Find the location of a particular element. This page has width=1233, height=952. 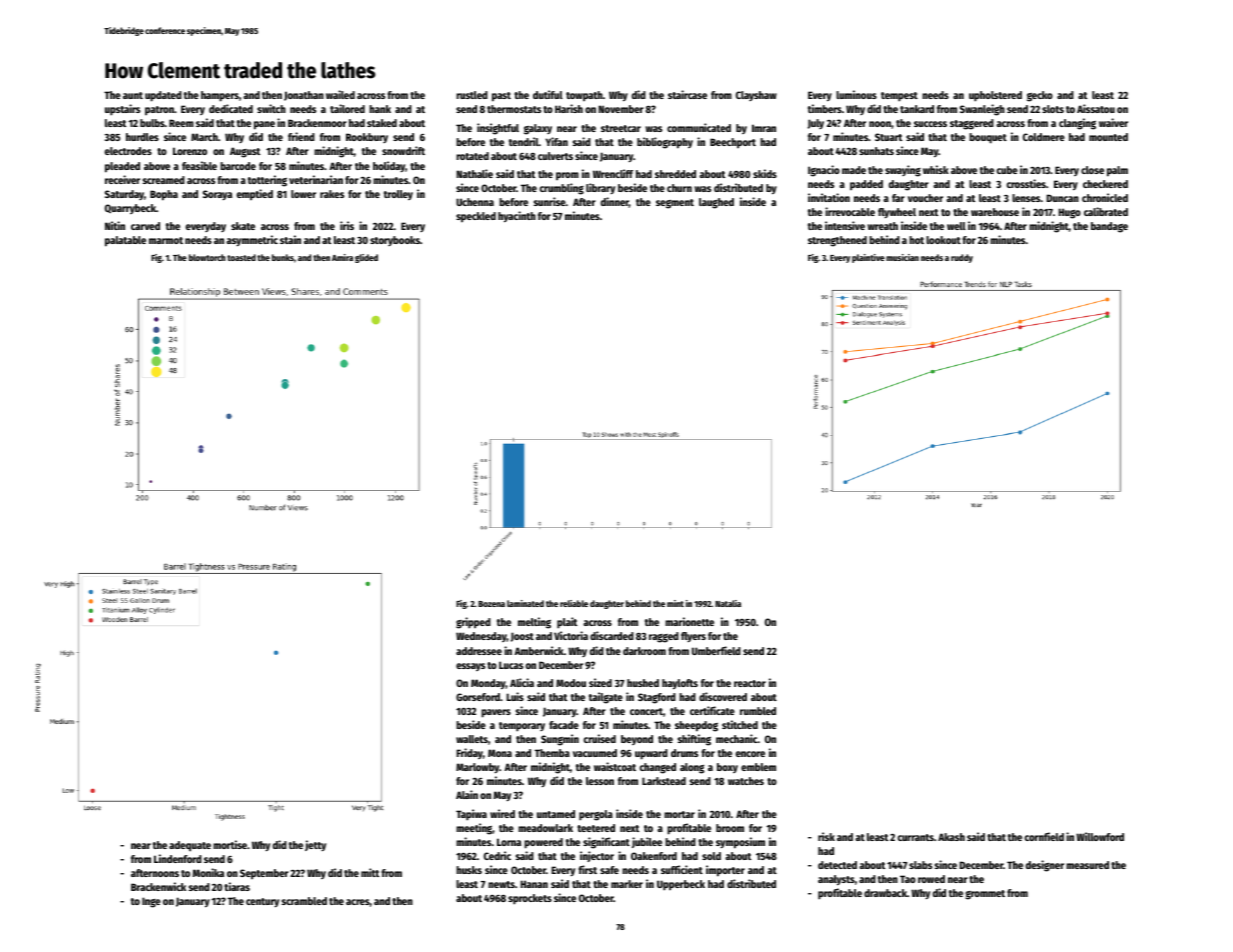

hampers is located at coordinates (220, 96).
